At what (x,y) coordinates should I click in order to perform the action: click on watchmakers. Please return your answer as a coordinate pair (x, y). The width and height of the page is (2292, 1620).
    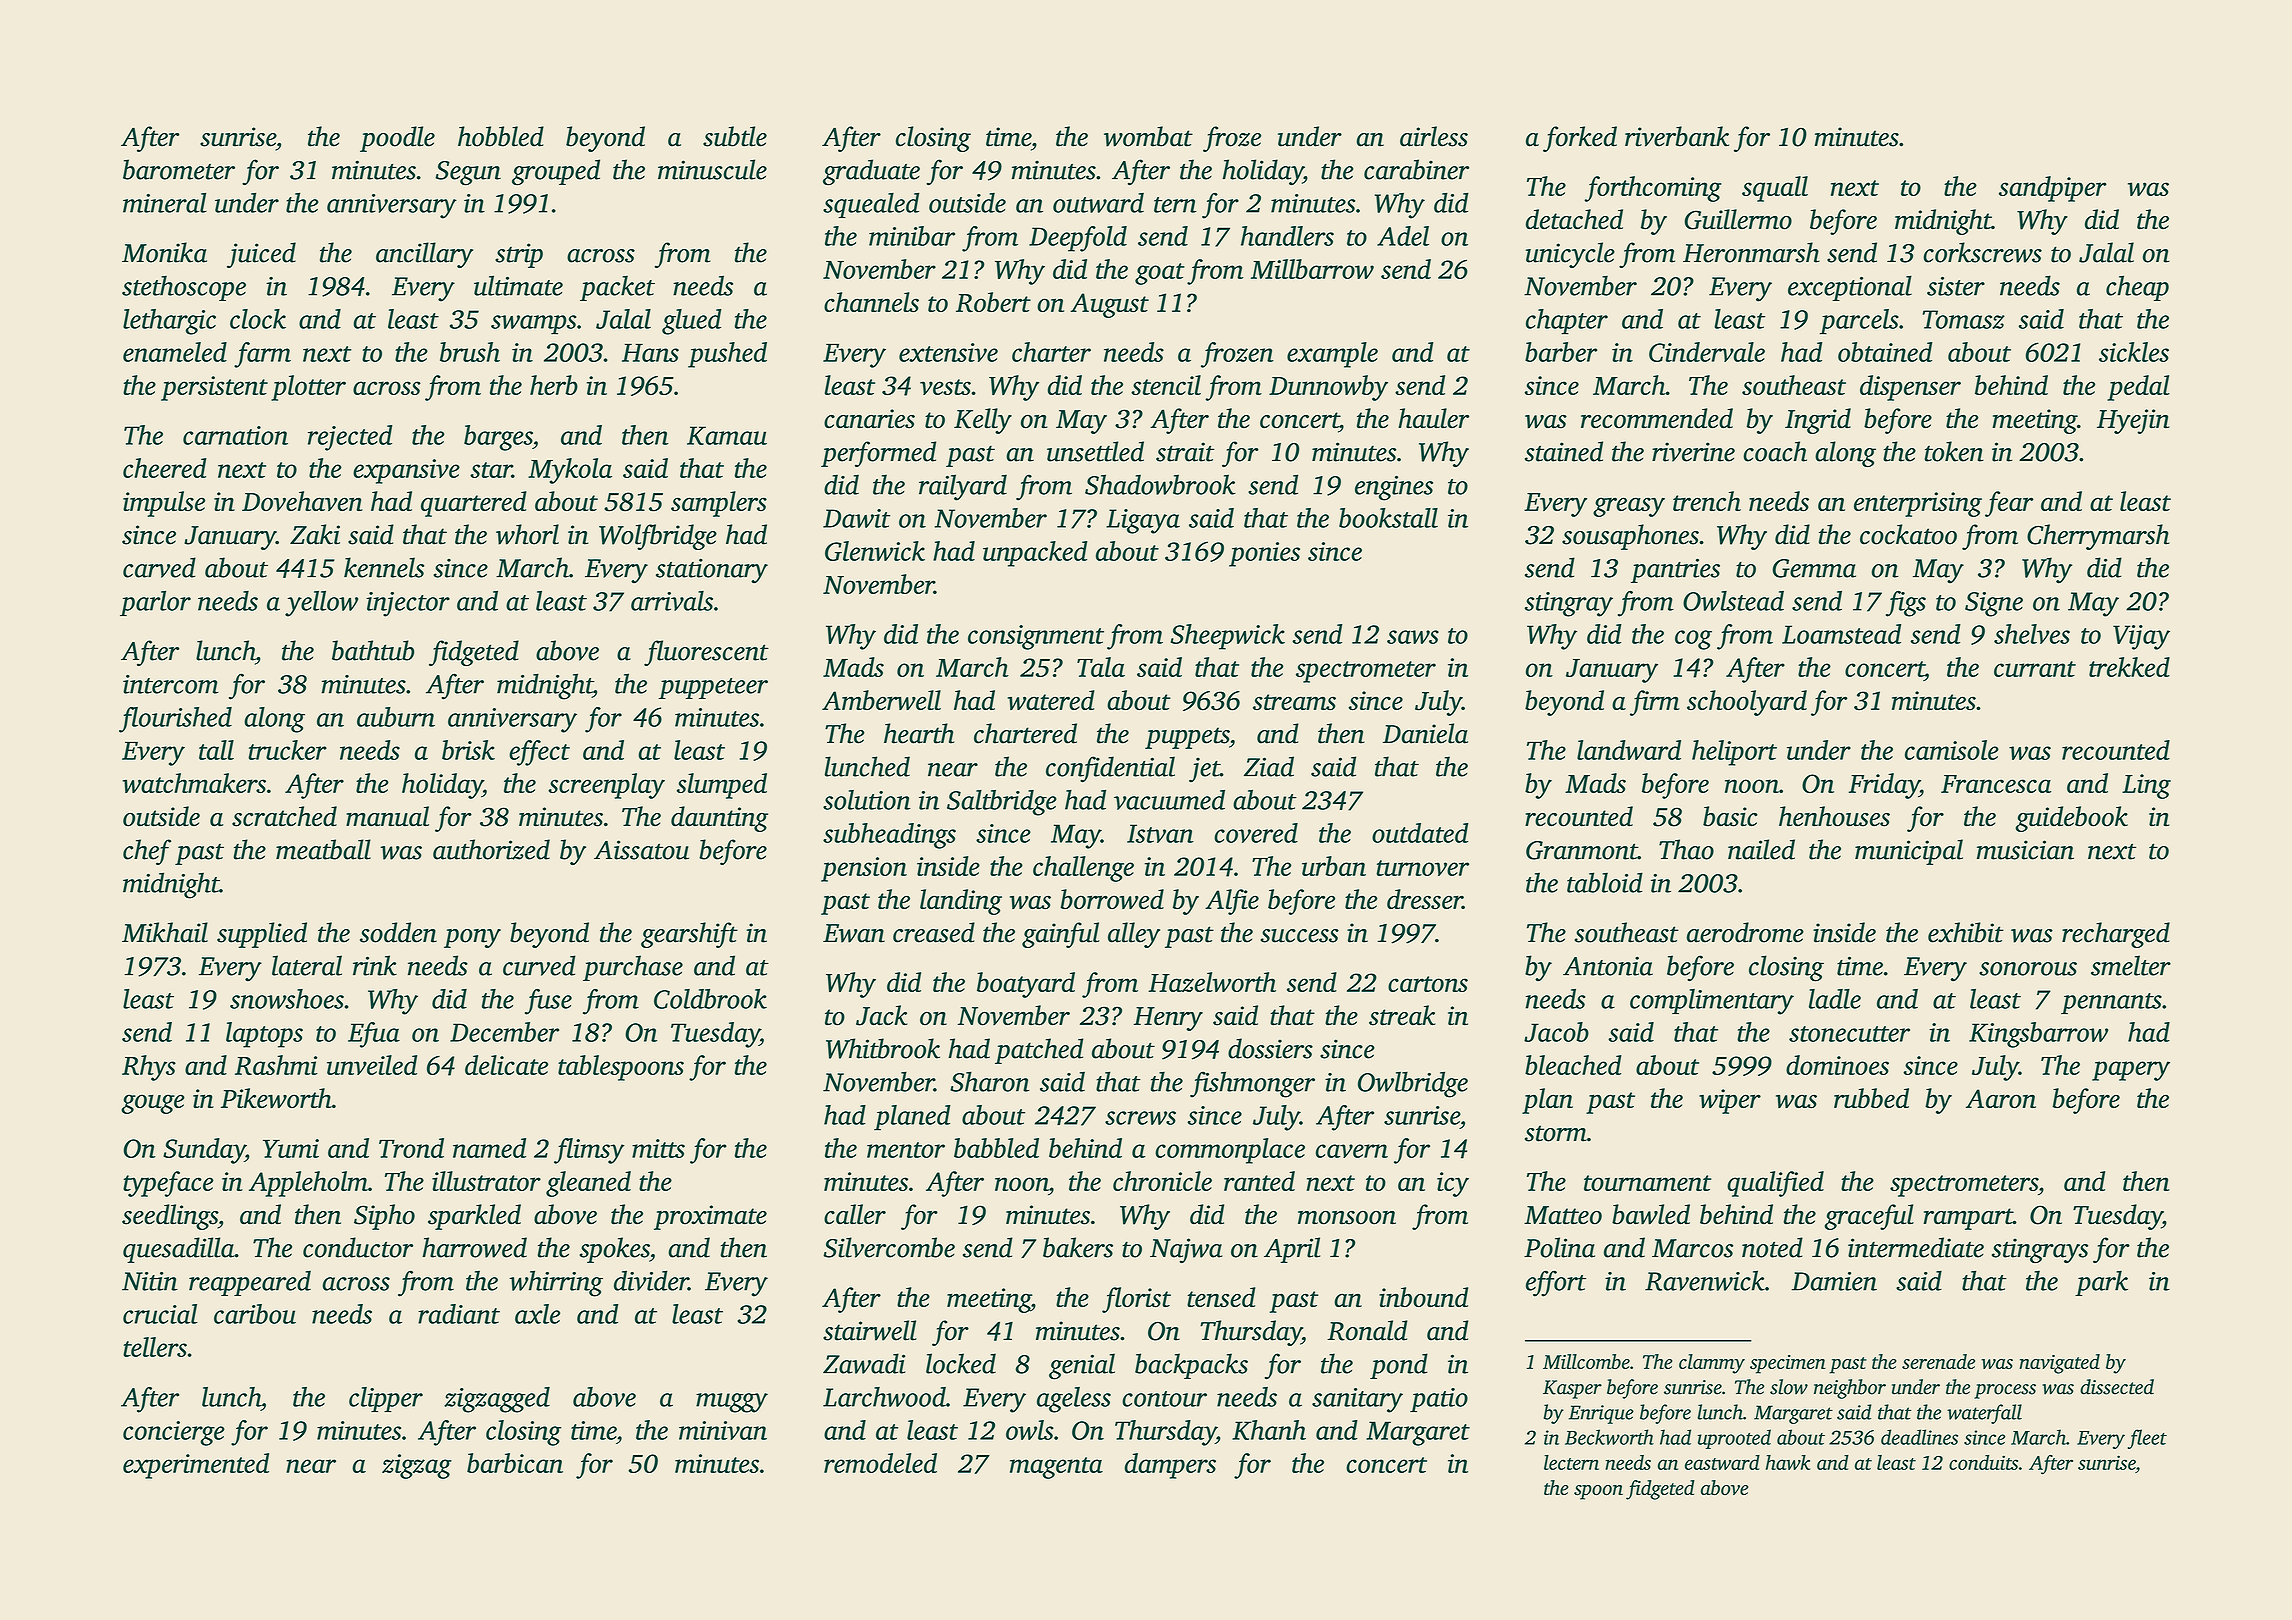
    Looking at the image, I should click on (194, 783).
